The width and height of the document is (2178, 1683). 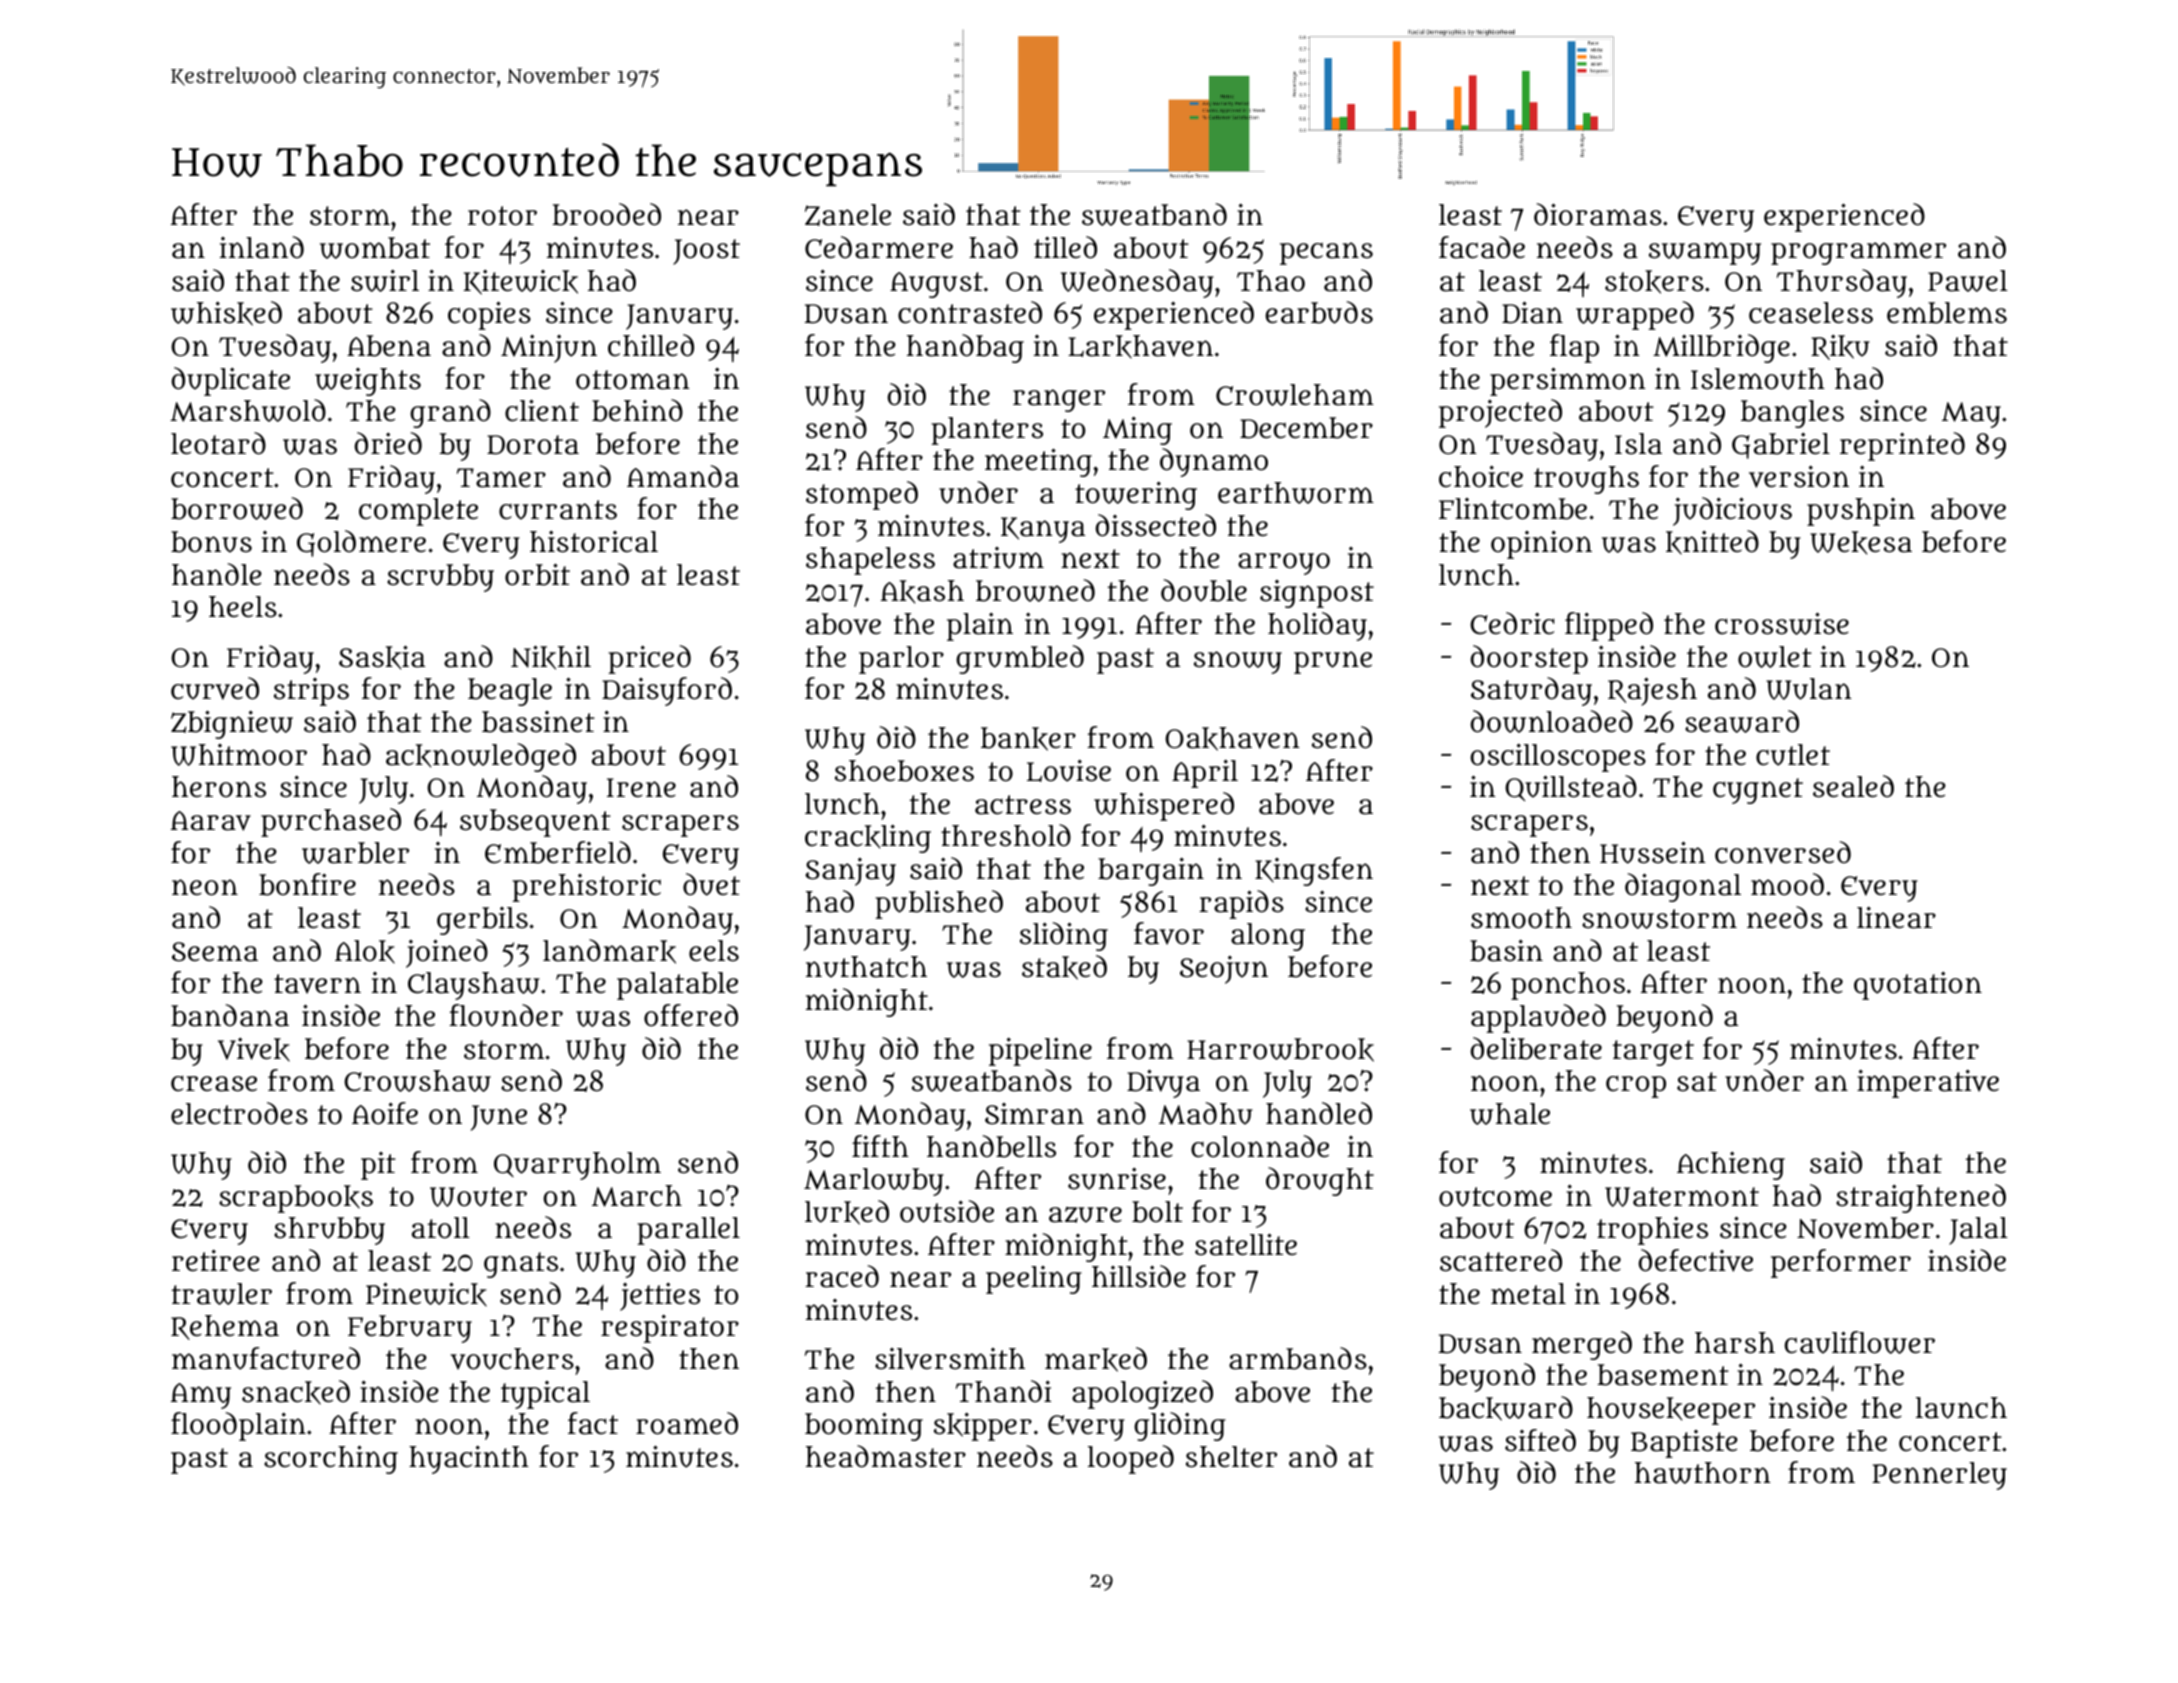 What do you see at coordinates (1231, 1457) in the document?
I see `shelter` at bounding box center [1231, 1457].
